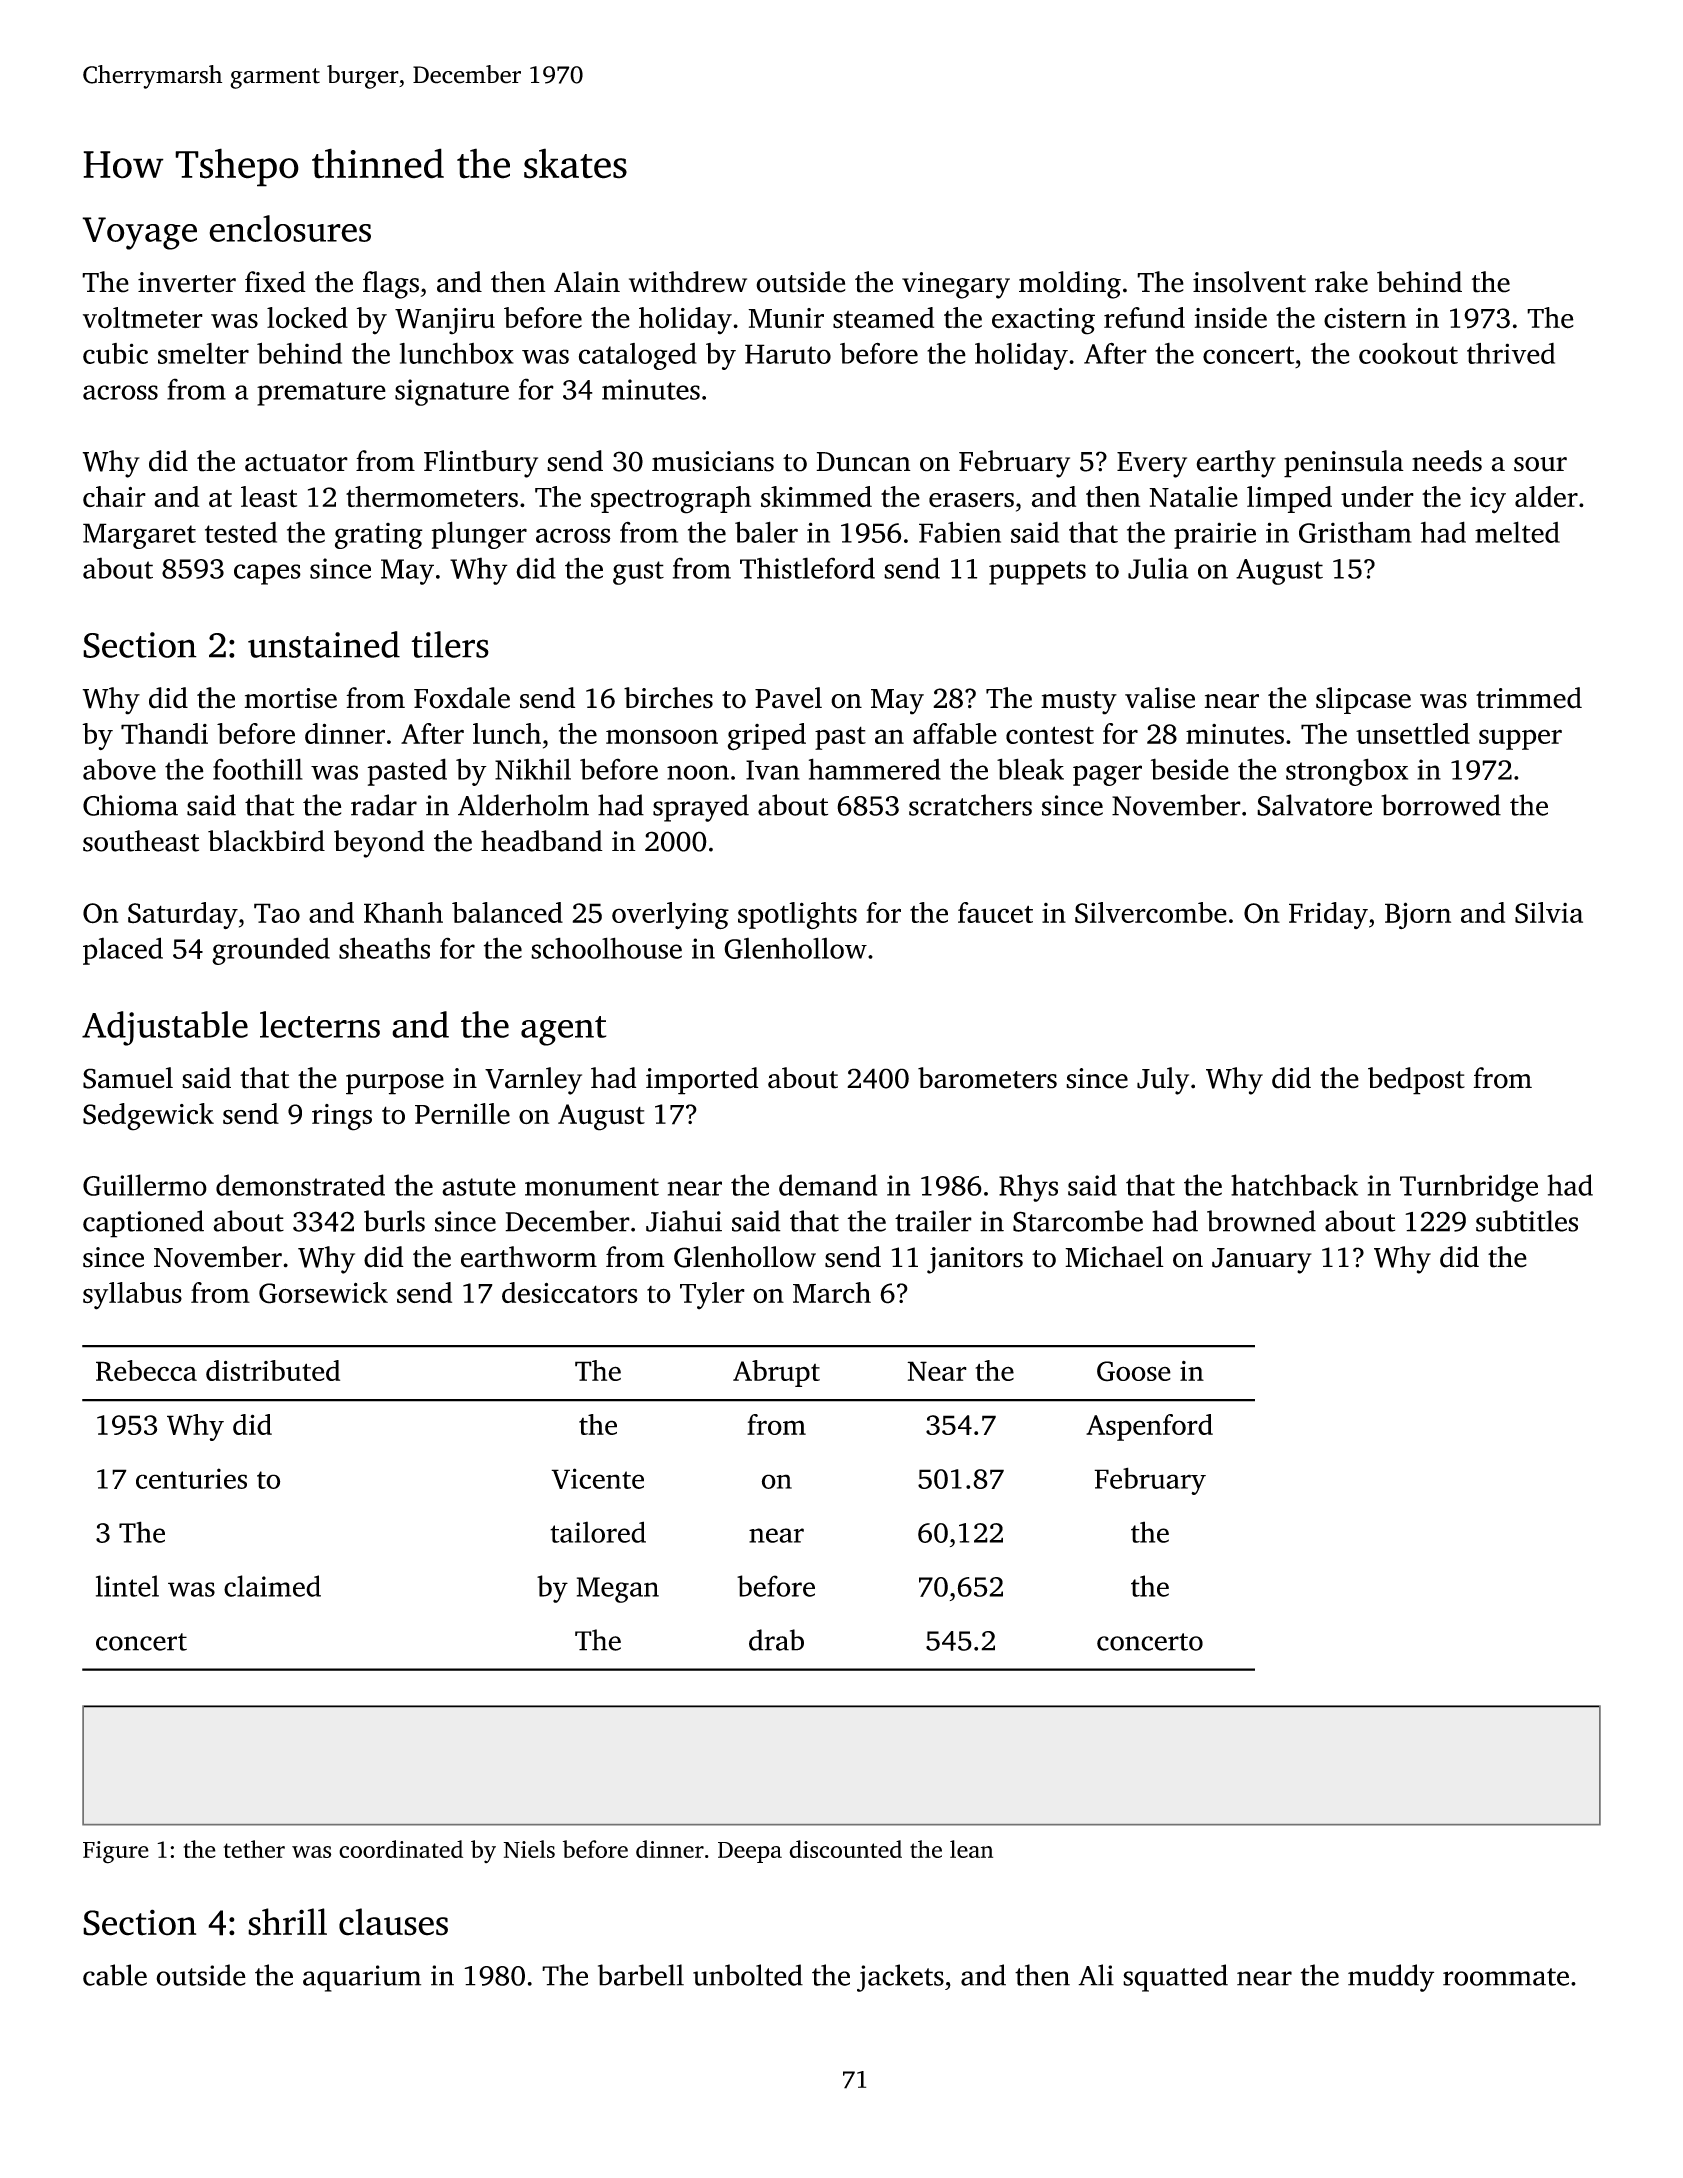 The width and height of the document is (1683, 2178). What do you see at coordinates (684, 1221) in the document?
I see `Jiahui` at bounding box center [684, 1221].
